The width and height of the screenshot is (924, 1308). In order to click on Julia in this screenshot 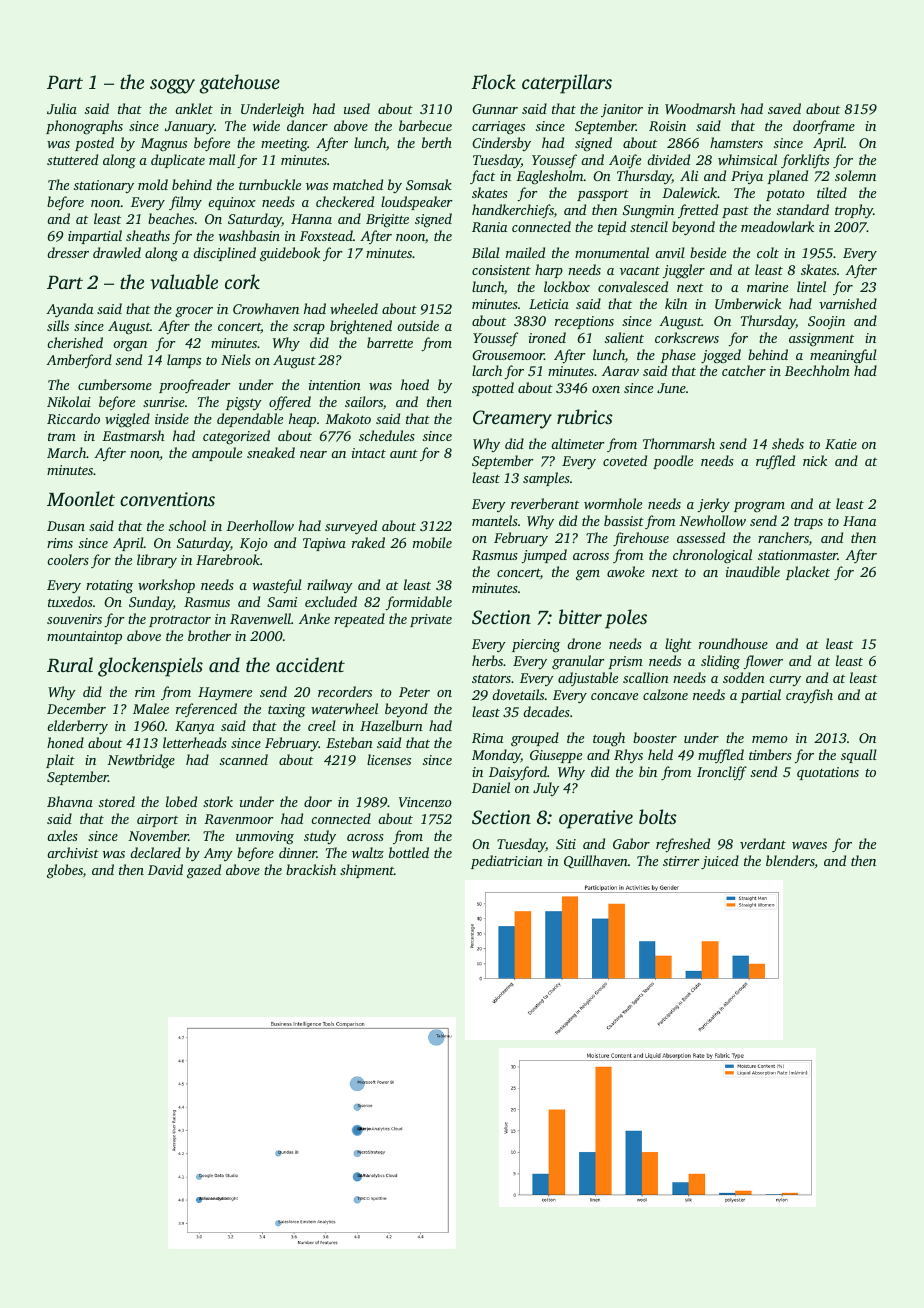, I will do `click(62, 108)`.
